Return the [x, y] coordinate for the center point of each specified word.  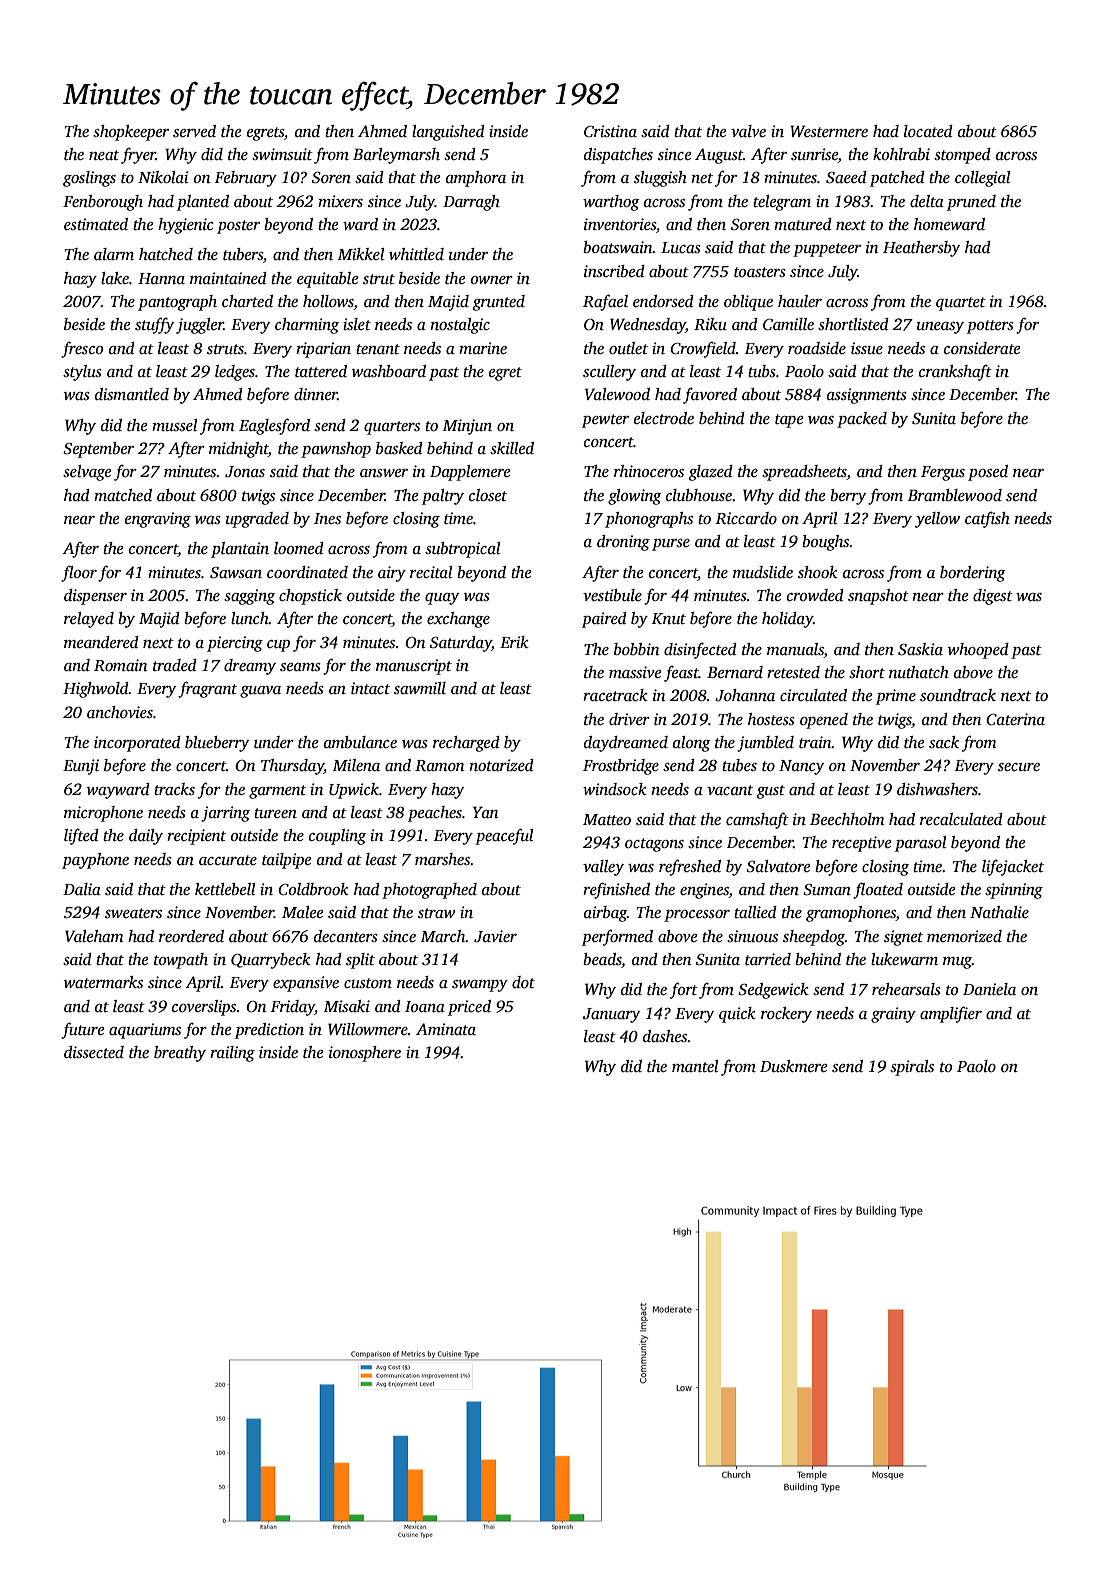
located [928, 131]
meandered [101, 642]
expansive [306, 984]
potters [990, 327]
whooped [978, 651]
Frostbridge [621, 767]
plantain [240, 550]
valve [748, 131]
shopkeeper [131, 133]
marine [483, 348]
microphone [103, 814]
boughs [825, 543]
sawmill [420, 688]
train [815, 742]
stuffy [154, 325]
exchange [458, 620]
